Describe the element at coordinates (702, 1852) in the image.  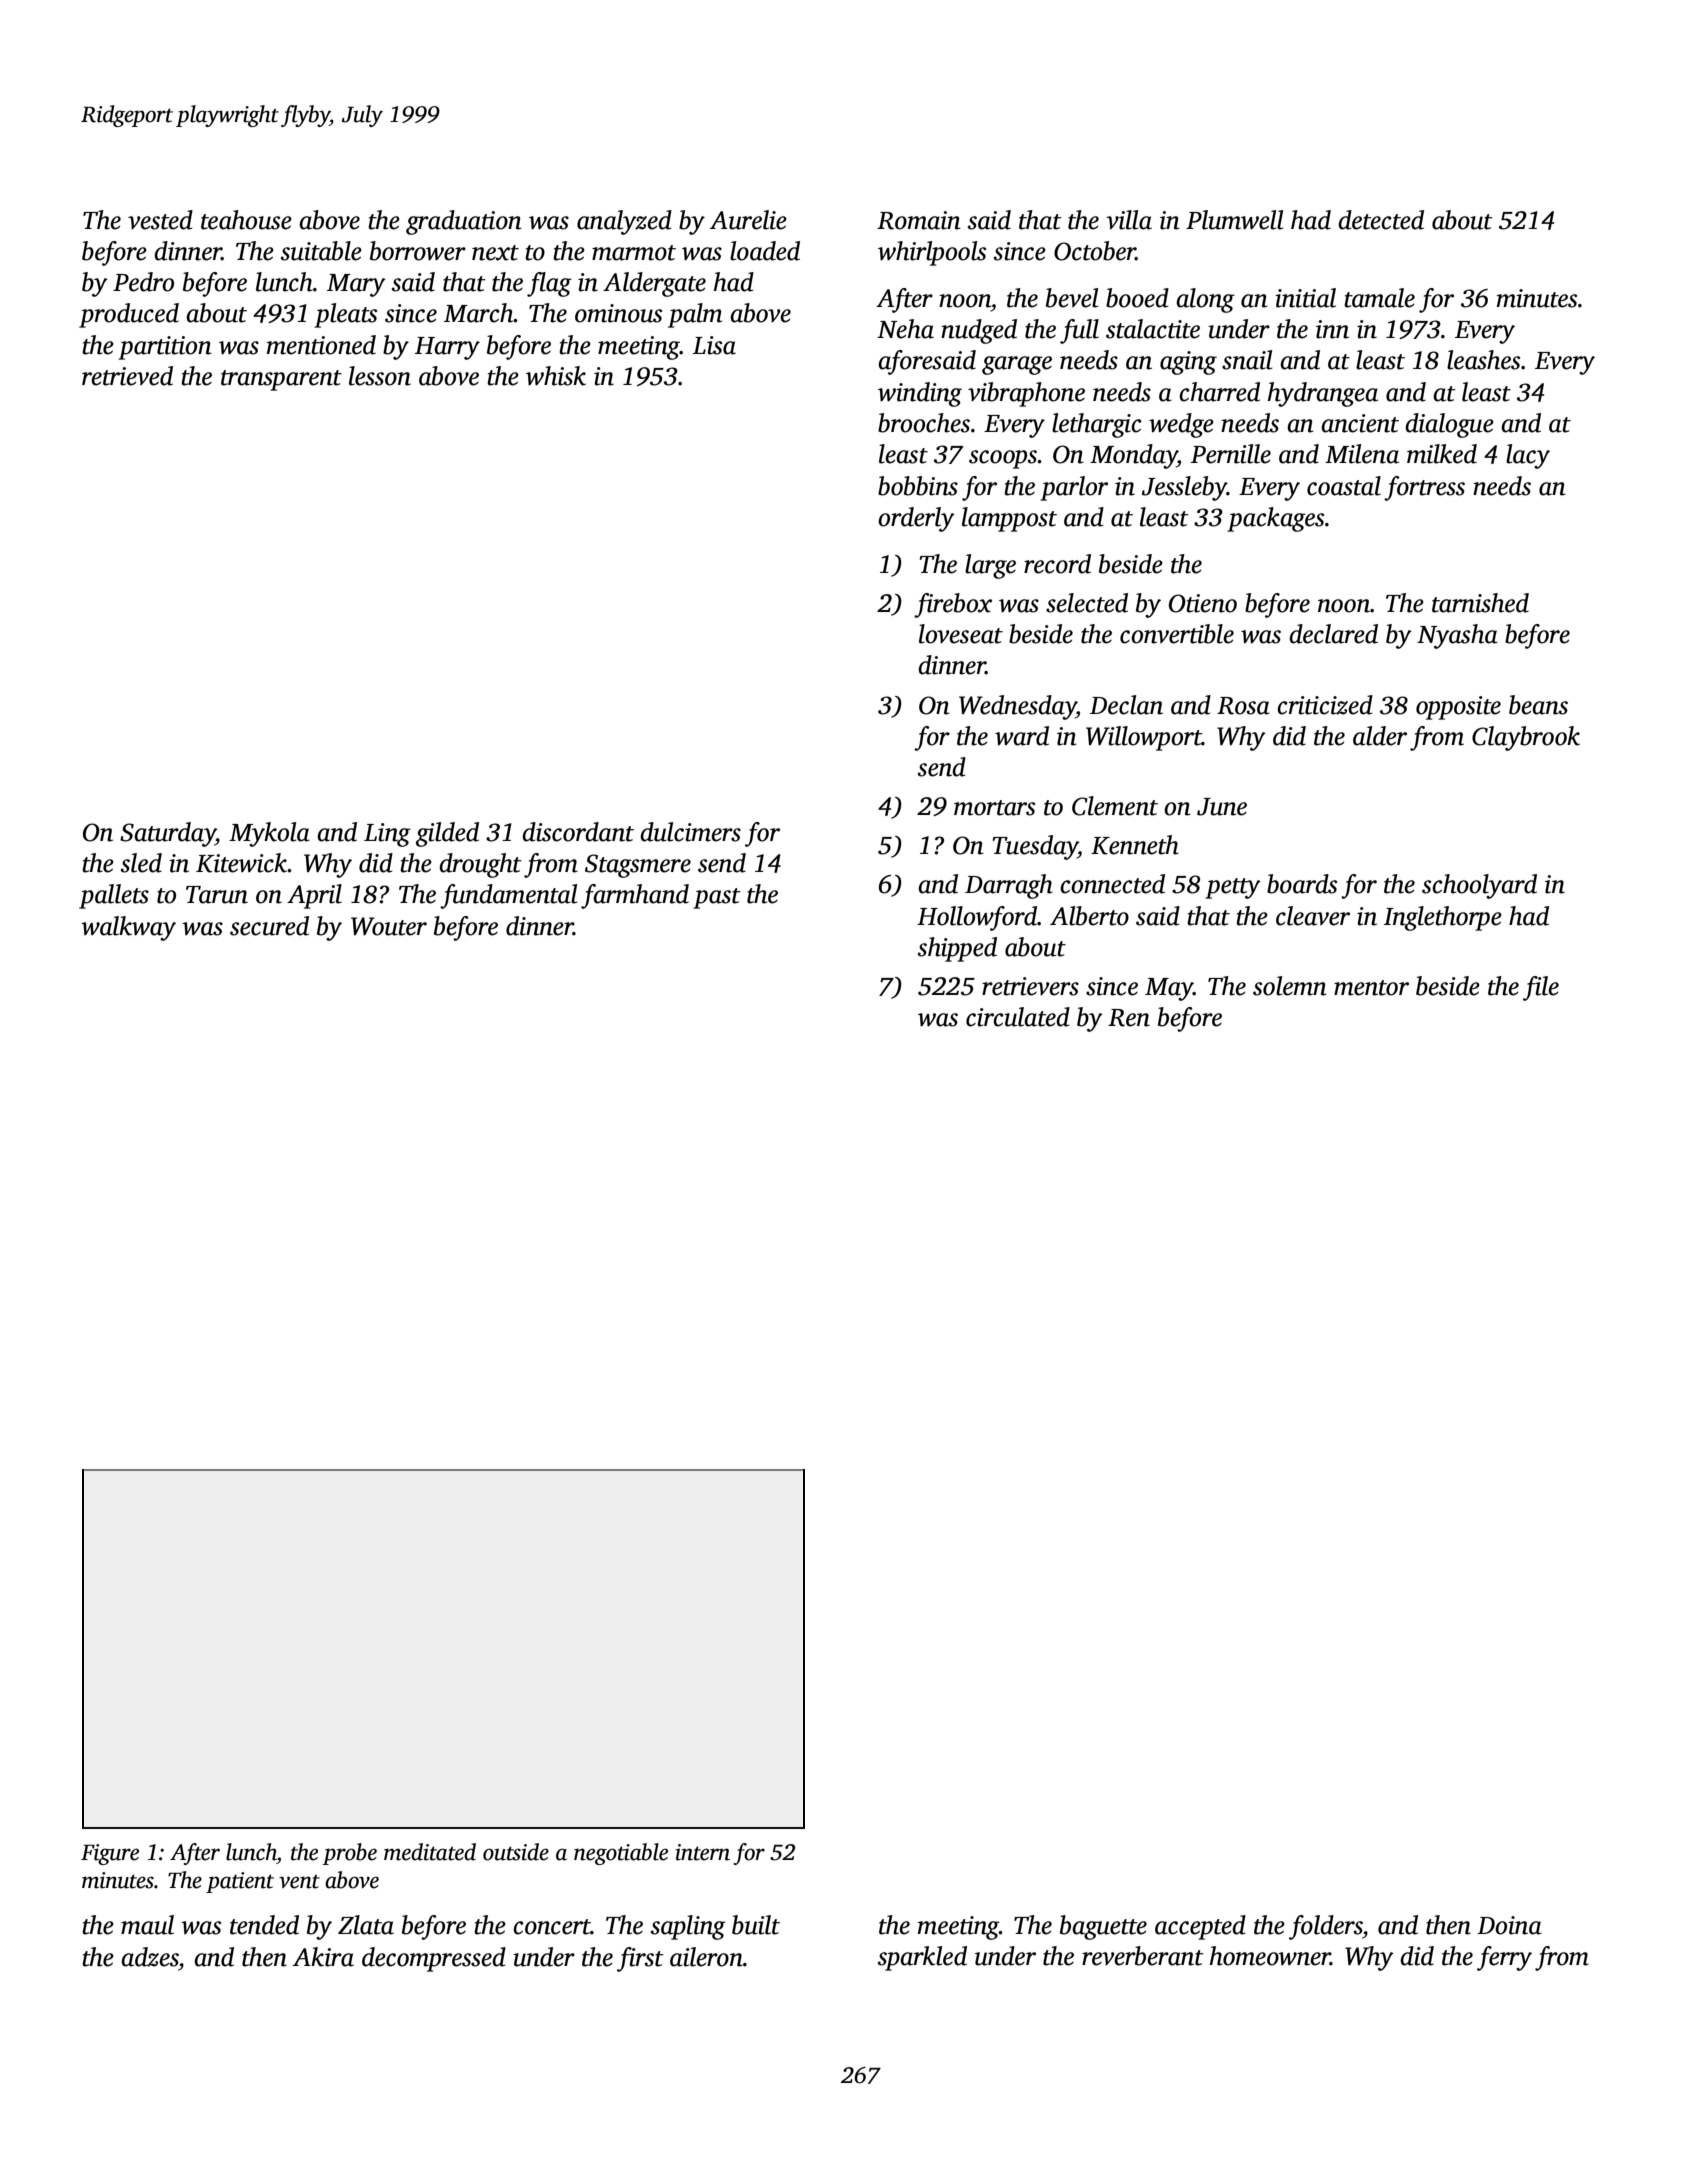
I see `intern` at that location.
